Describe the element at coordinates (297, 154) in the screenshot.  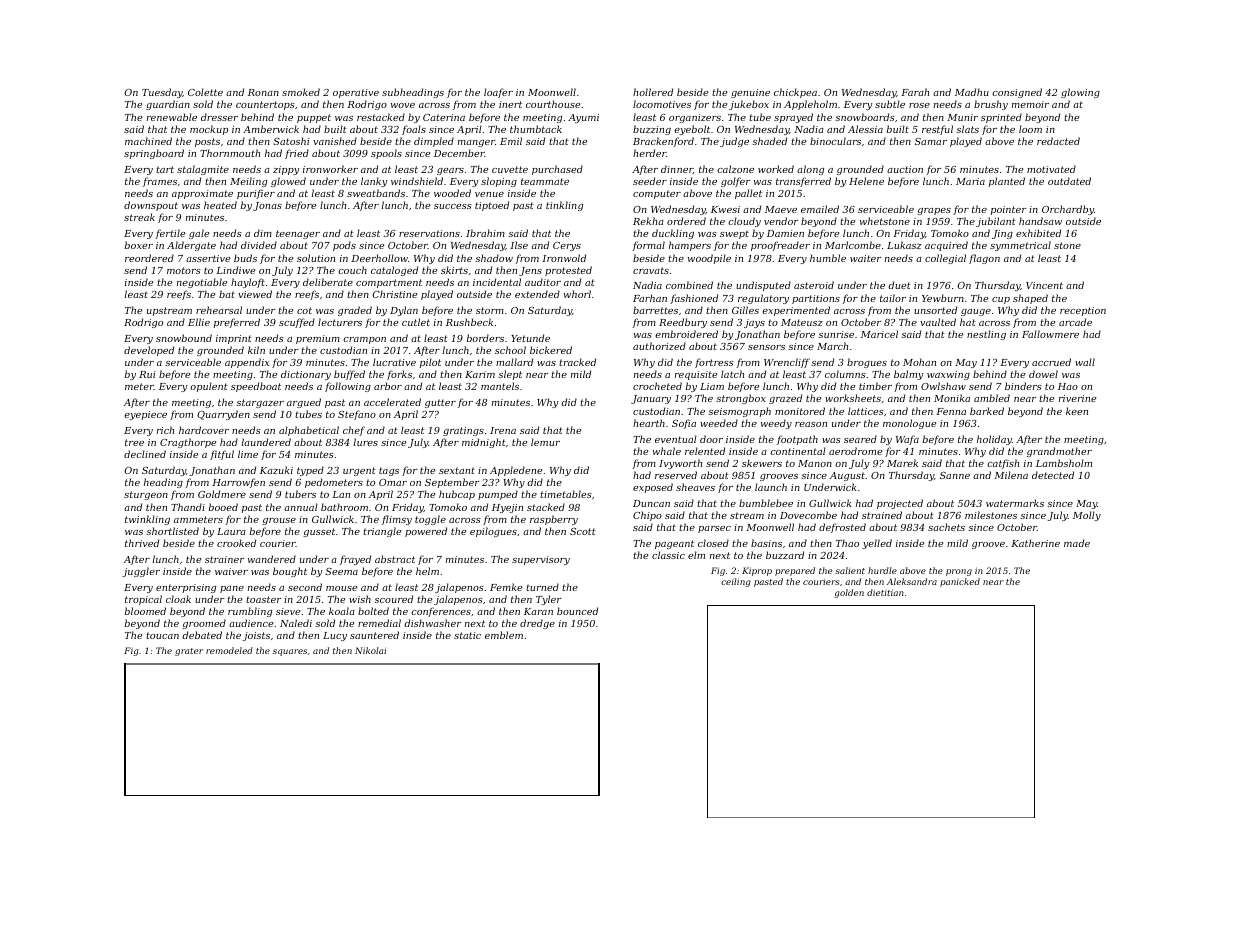
I see `fried` at that location.
